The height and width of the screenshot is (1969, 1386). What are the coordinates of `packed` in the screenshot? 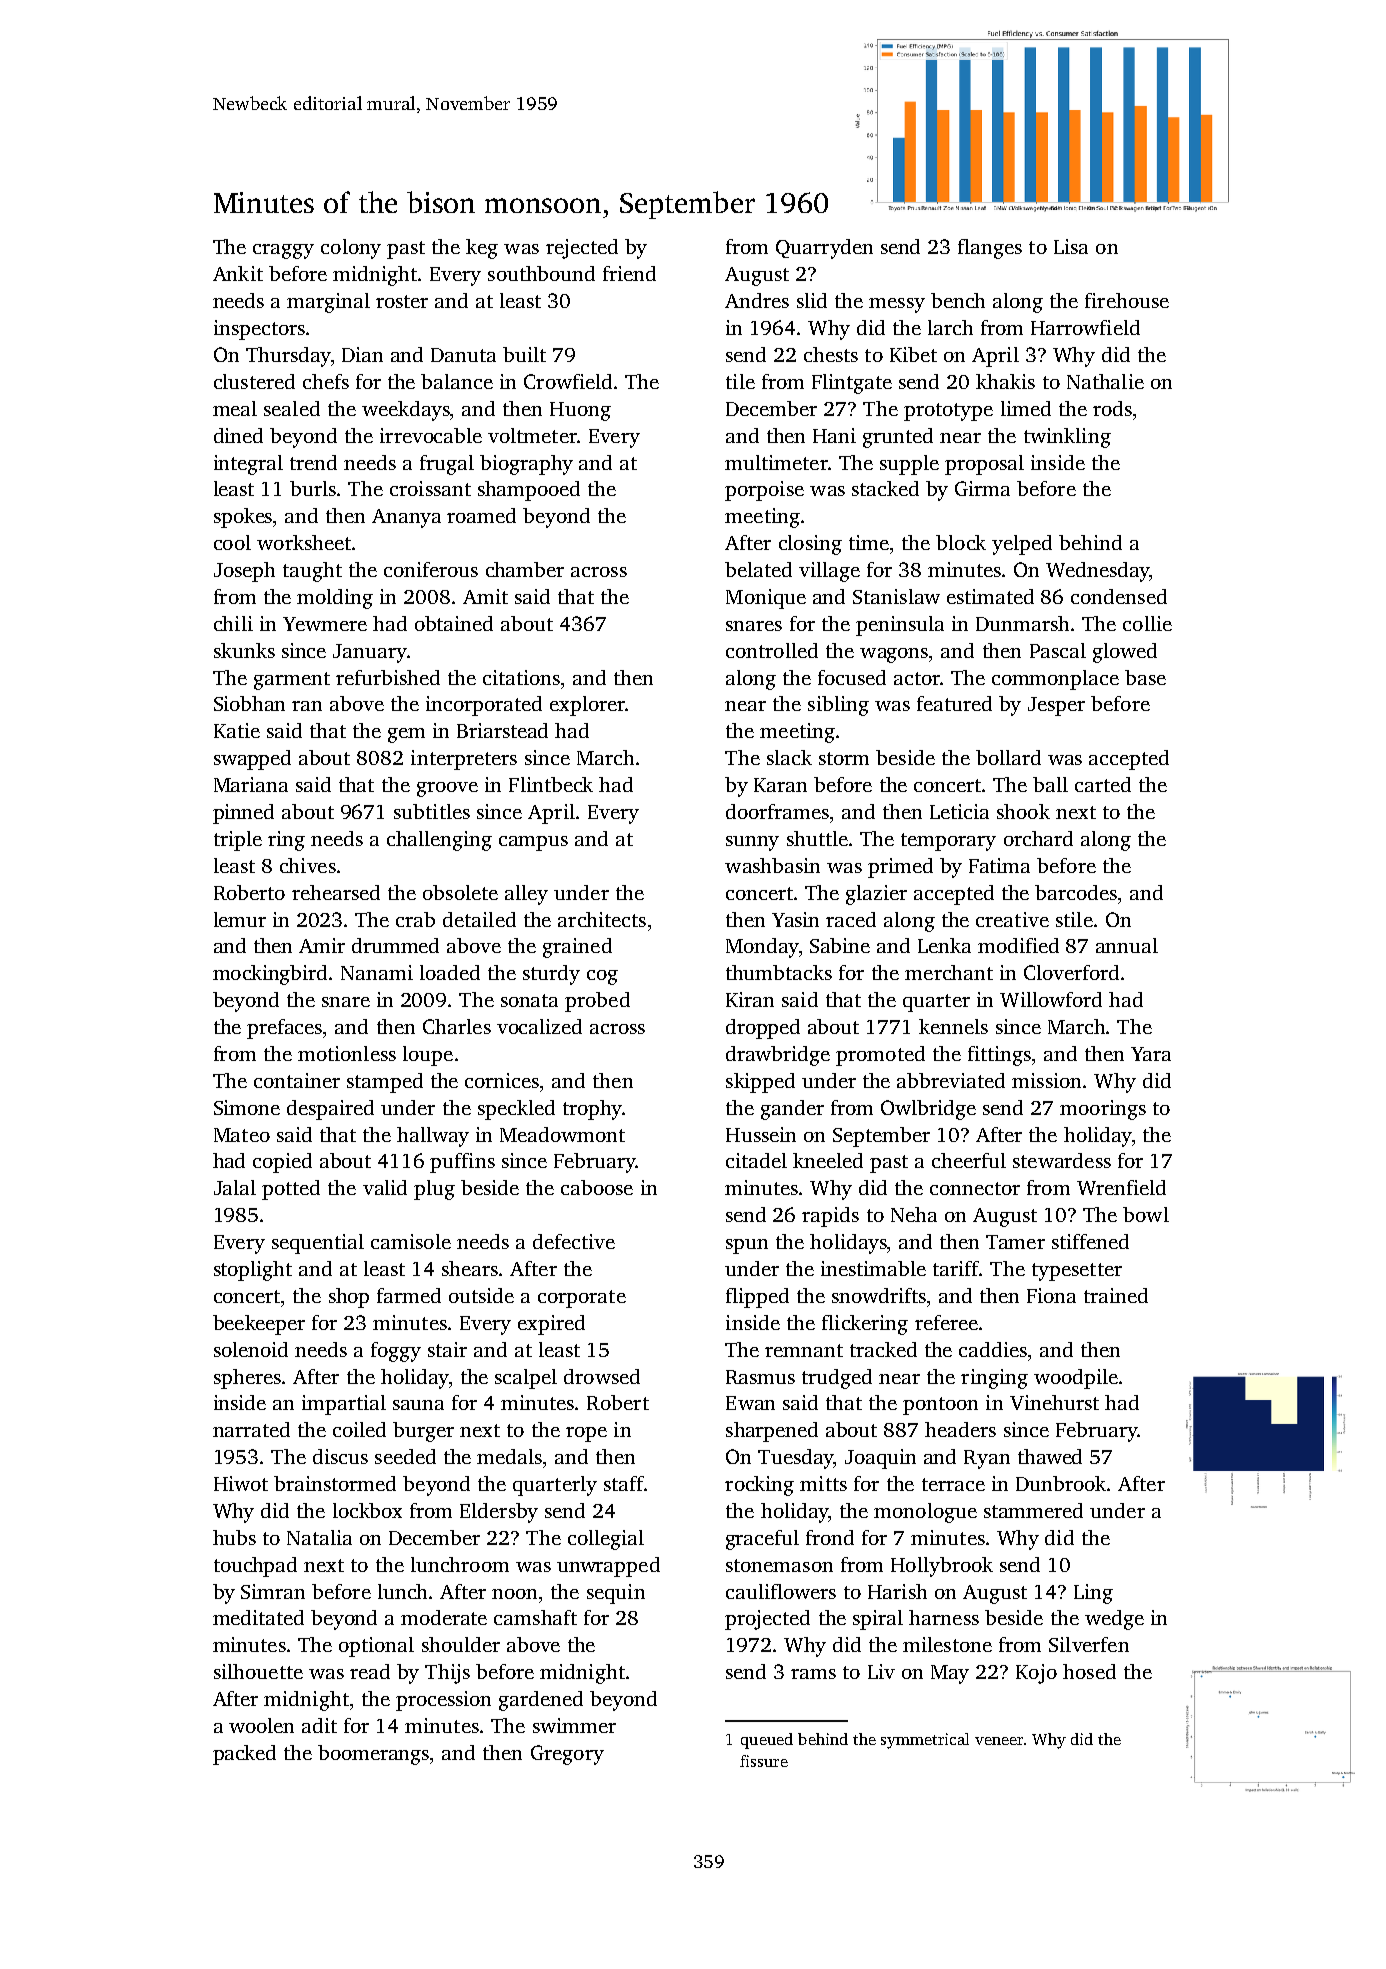 It's located at (244, 1755).
